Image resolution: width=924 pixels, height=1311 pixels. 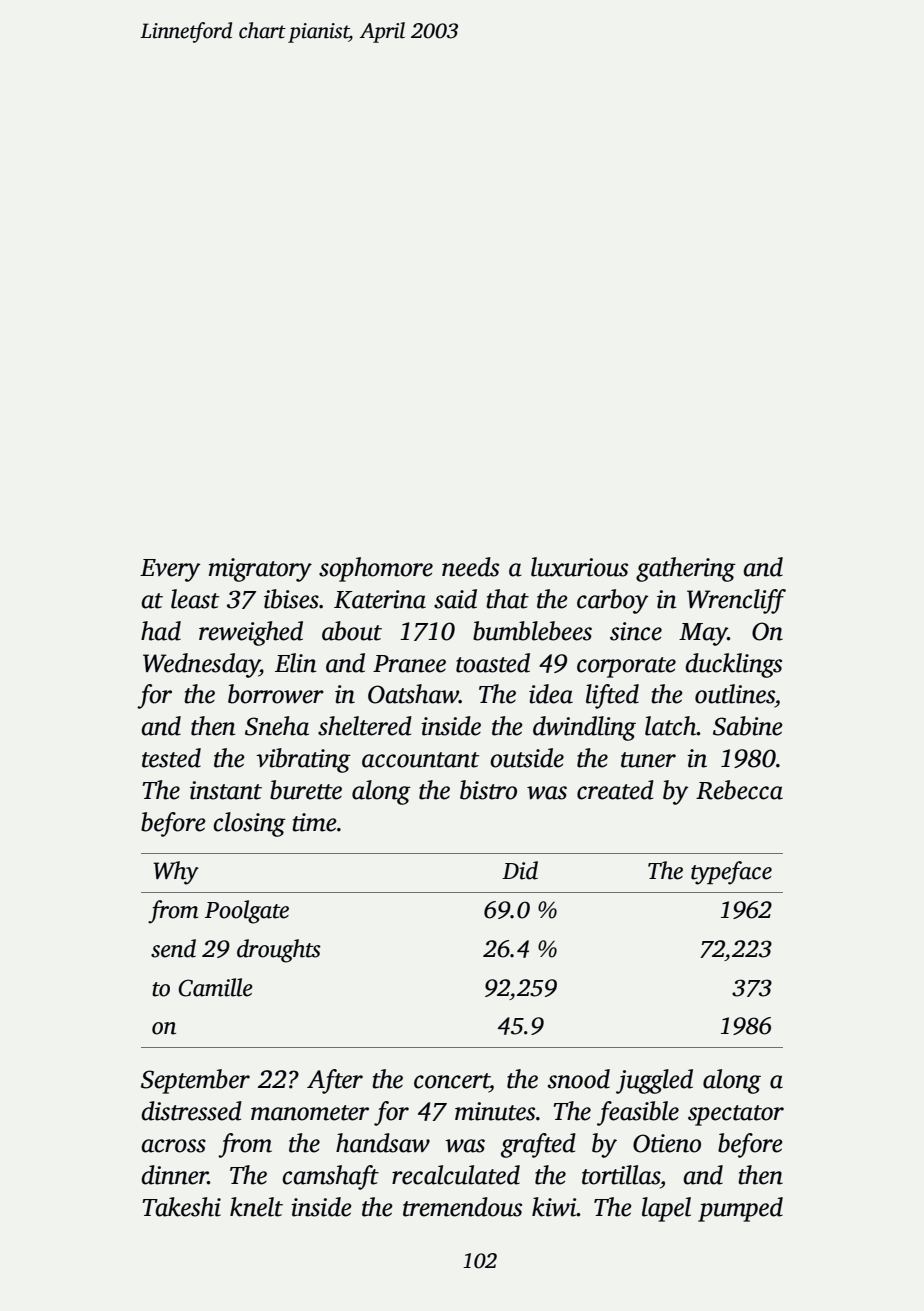 I want to click on After, so click(x=335, y=1081).
